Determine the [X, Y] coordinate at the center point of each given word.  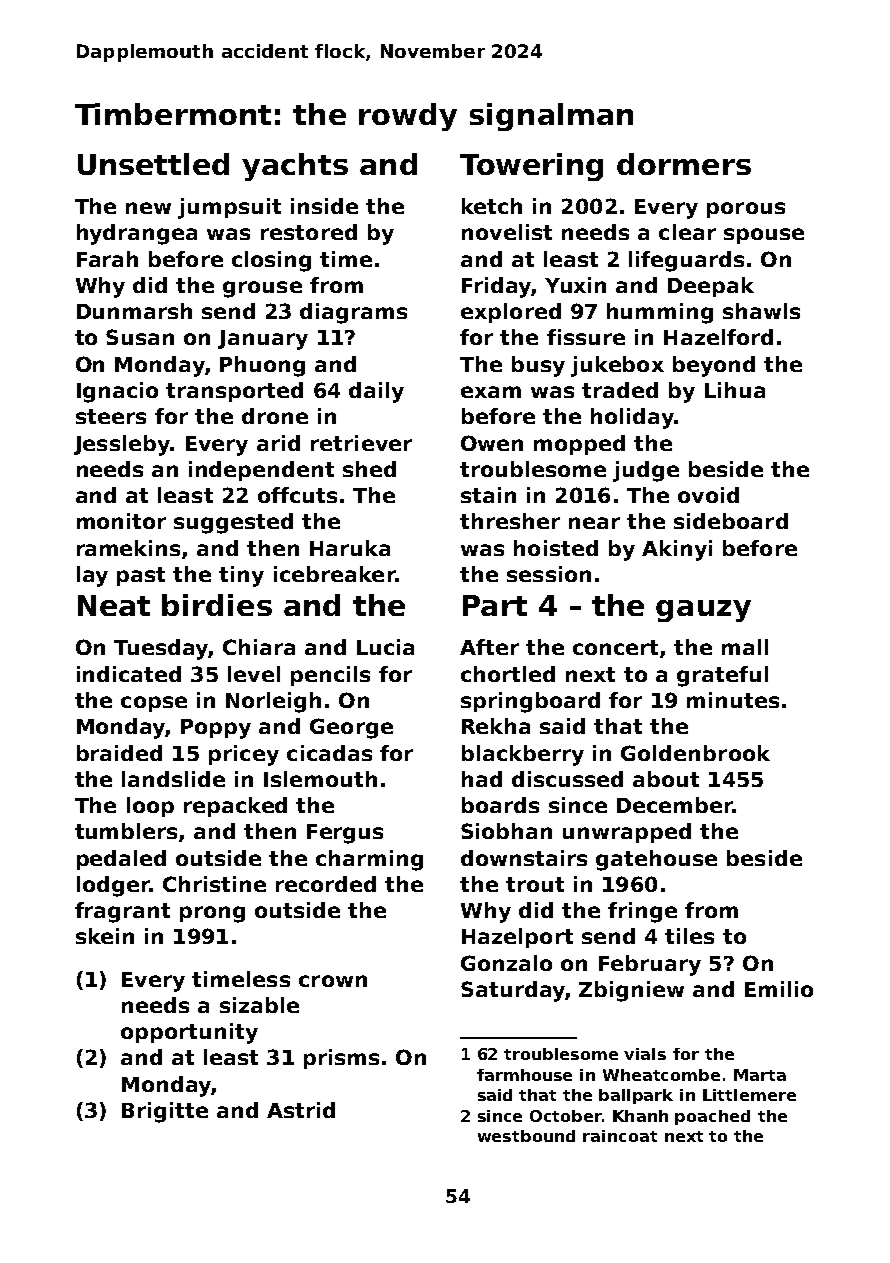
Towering [531, 167]
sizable [259, 1005]
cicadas [329, 753]
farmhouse [524, 1075]
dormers [684, 164]
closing [271, 261]
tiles [689, 936]
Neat [114, 605]
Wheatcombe [661, 1075]
